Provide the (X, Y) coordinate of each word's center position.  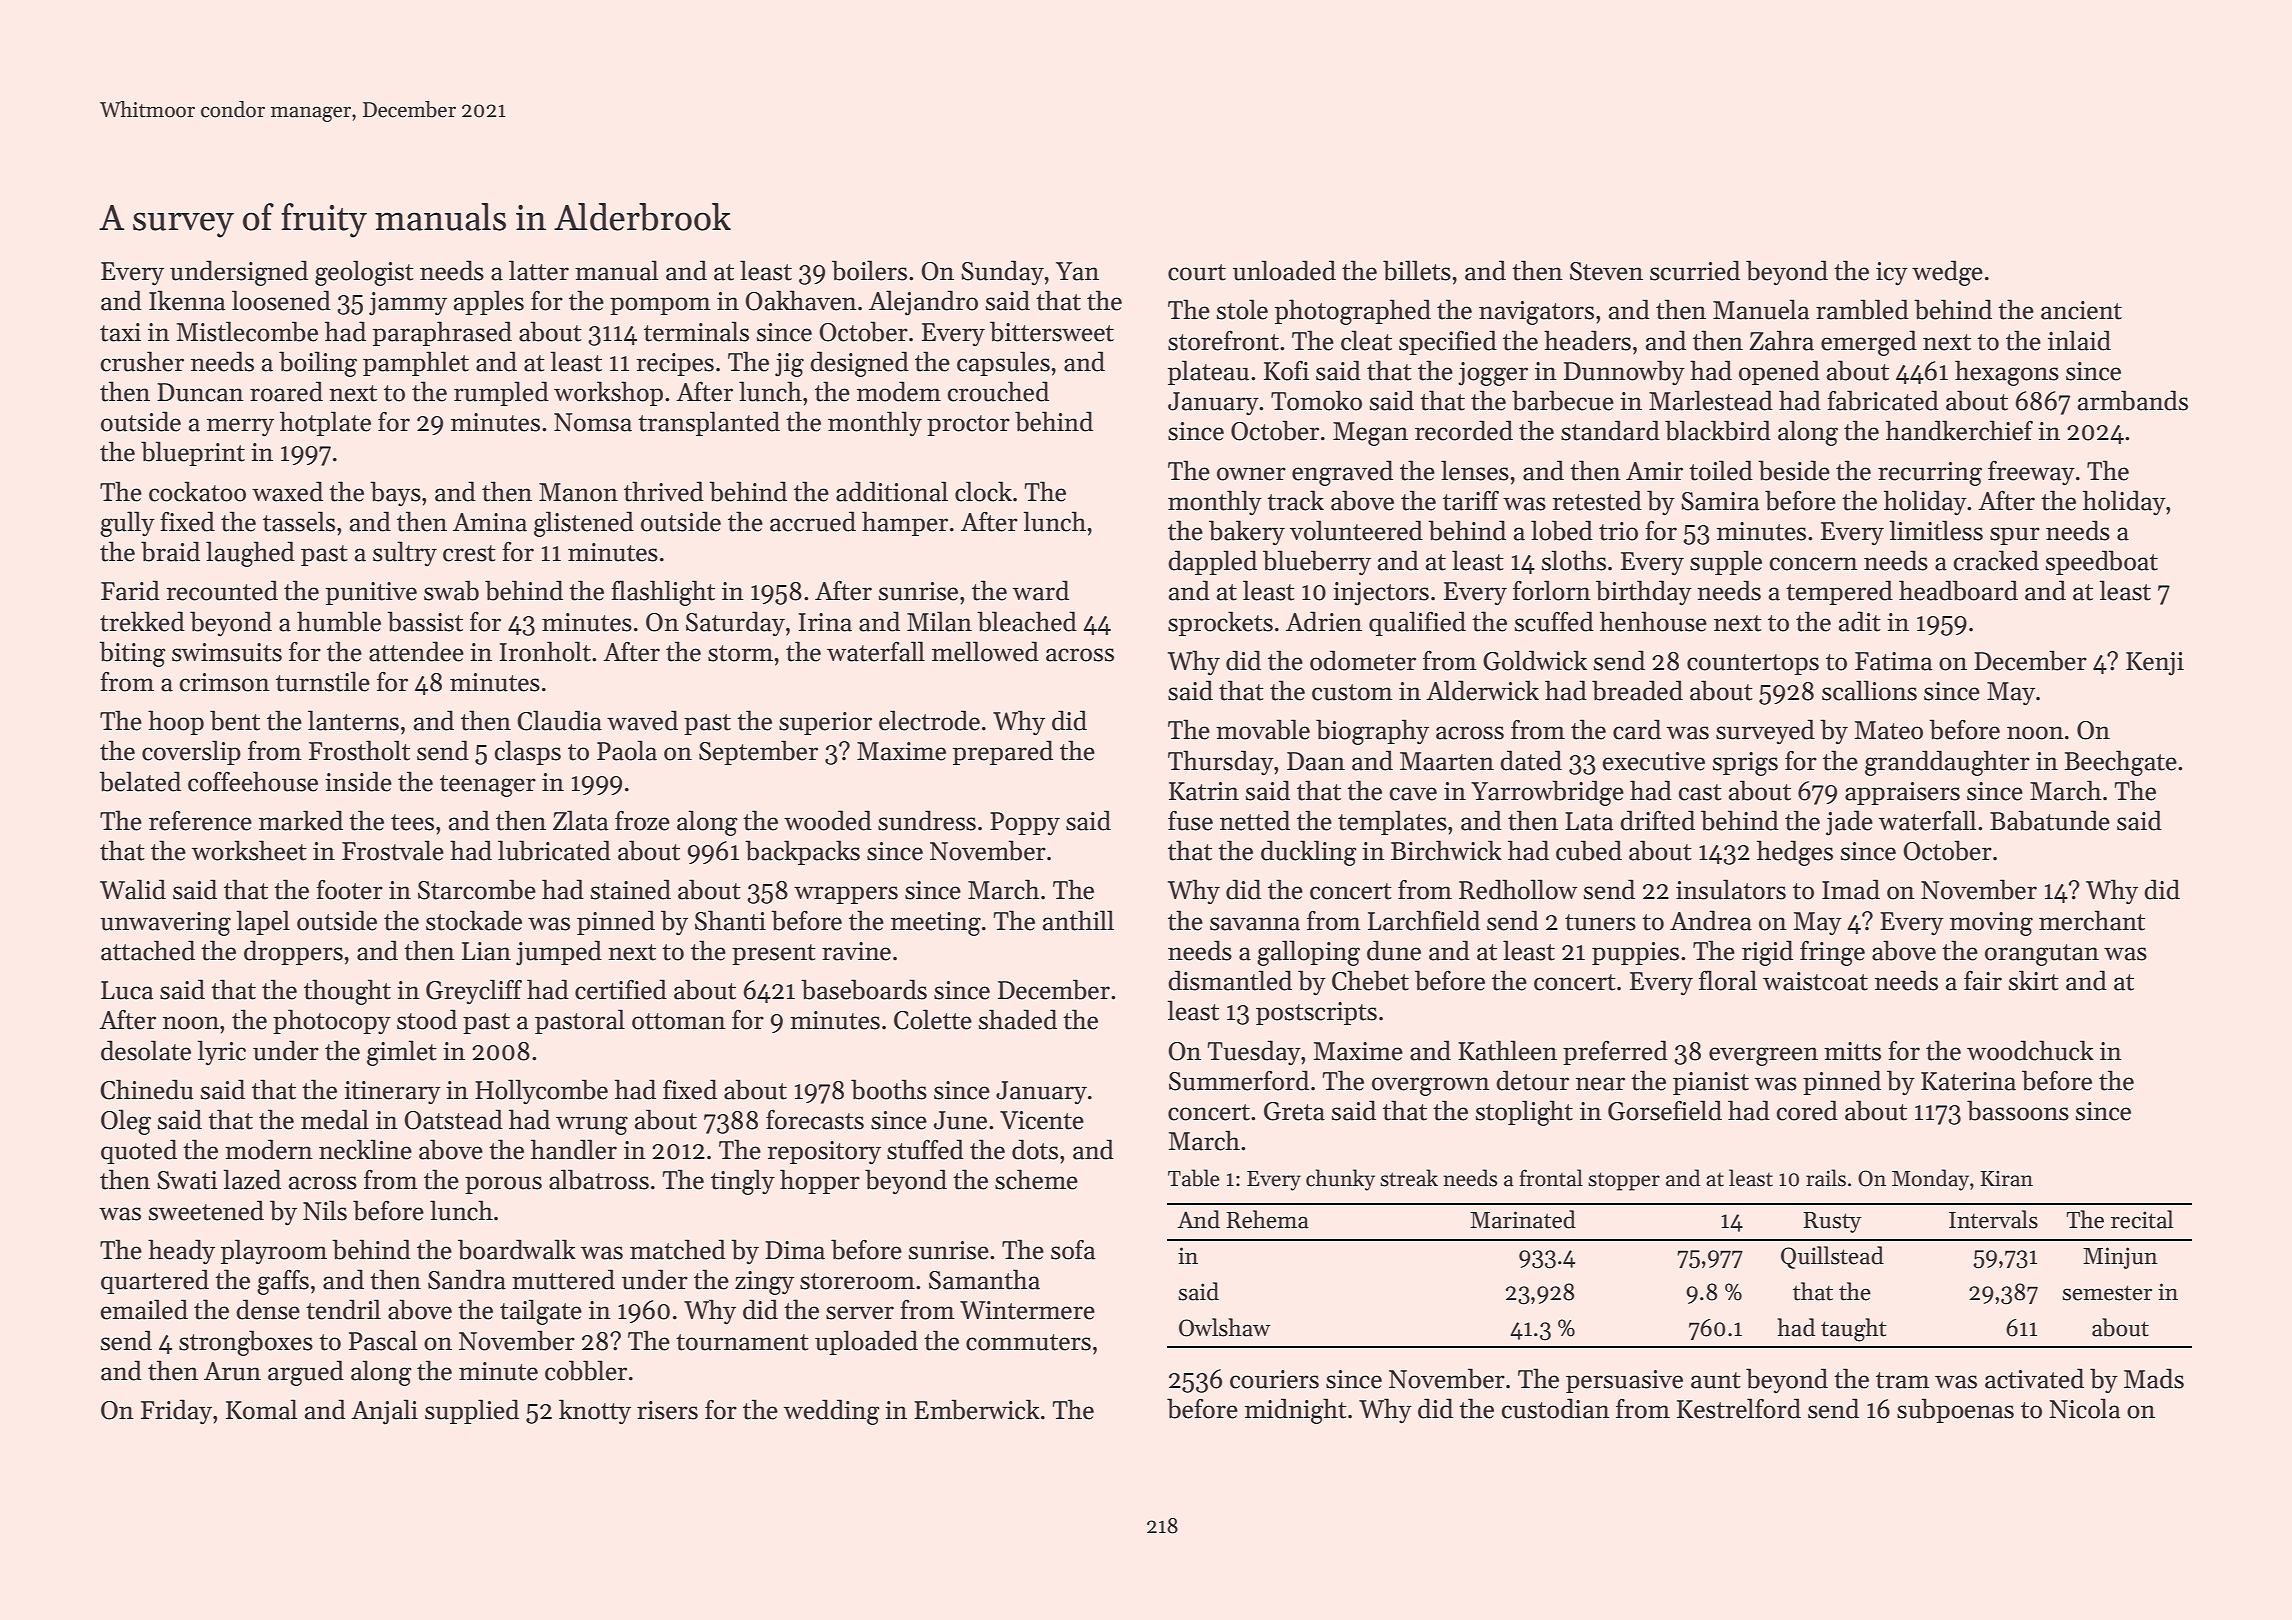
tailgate (541, 1312)
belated (140, 781)
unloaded (1284, 270)
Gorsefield (1665, 1110)
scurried (1695, 270)
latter (539, 270)
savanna (1255, 924)
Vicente (1042, 1120)
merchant (2092, 920)
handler (574, 1149)
